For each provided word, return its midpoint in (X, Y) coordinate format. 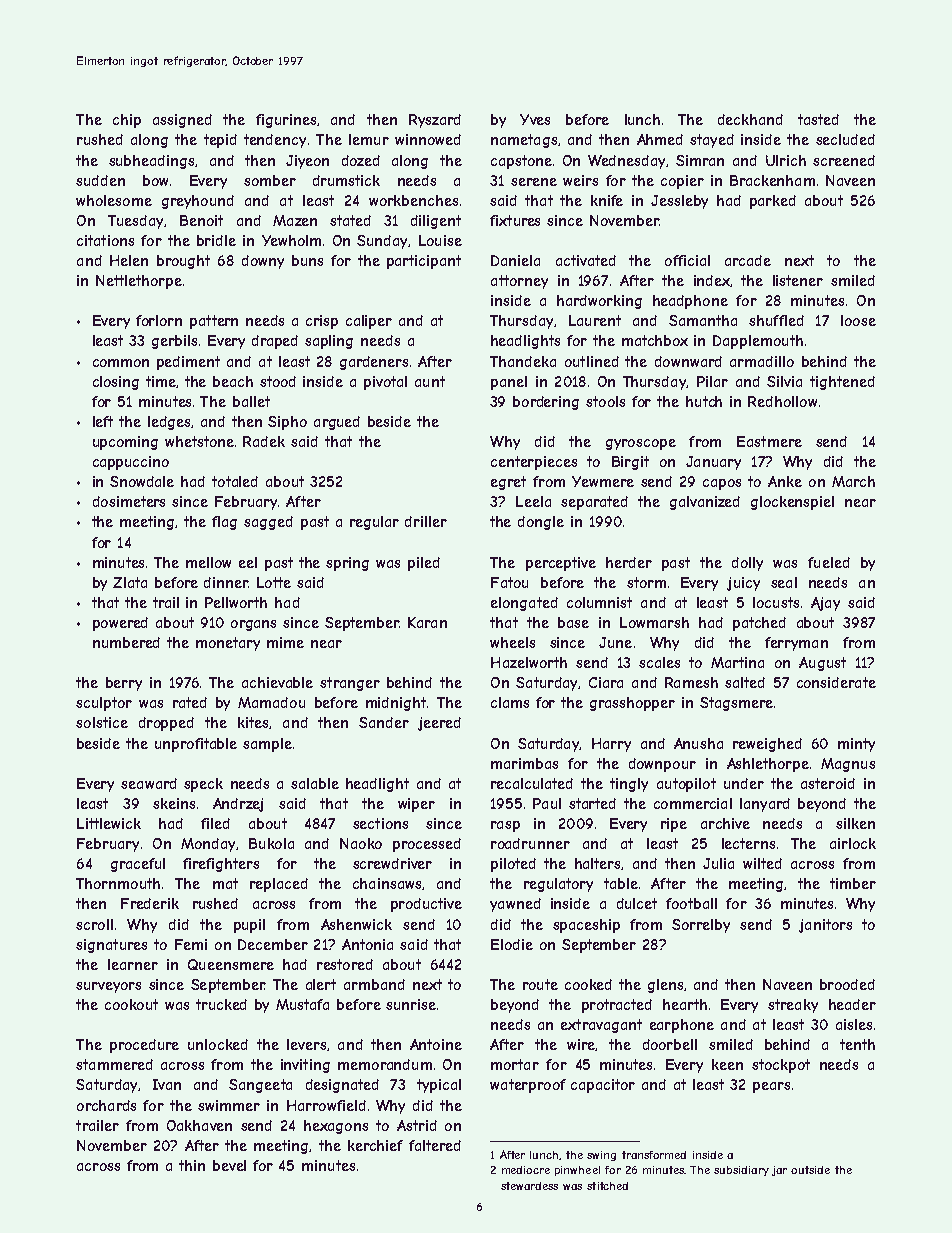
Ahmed (660, 139)
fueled (829, 562)
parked (773, 202)
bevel (229, 1165)
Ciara (606, 682)
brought (183, 262)
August (822, 664)
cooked (588, 984)
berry (124, 684)
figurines (286, 121)
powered (120, 624)
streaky (793, 1006)
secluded (845, 139)
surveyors (108, 987)
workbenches (413, 200)
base (573, 622)
